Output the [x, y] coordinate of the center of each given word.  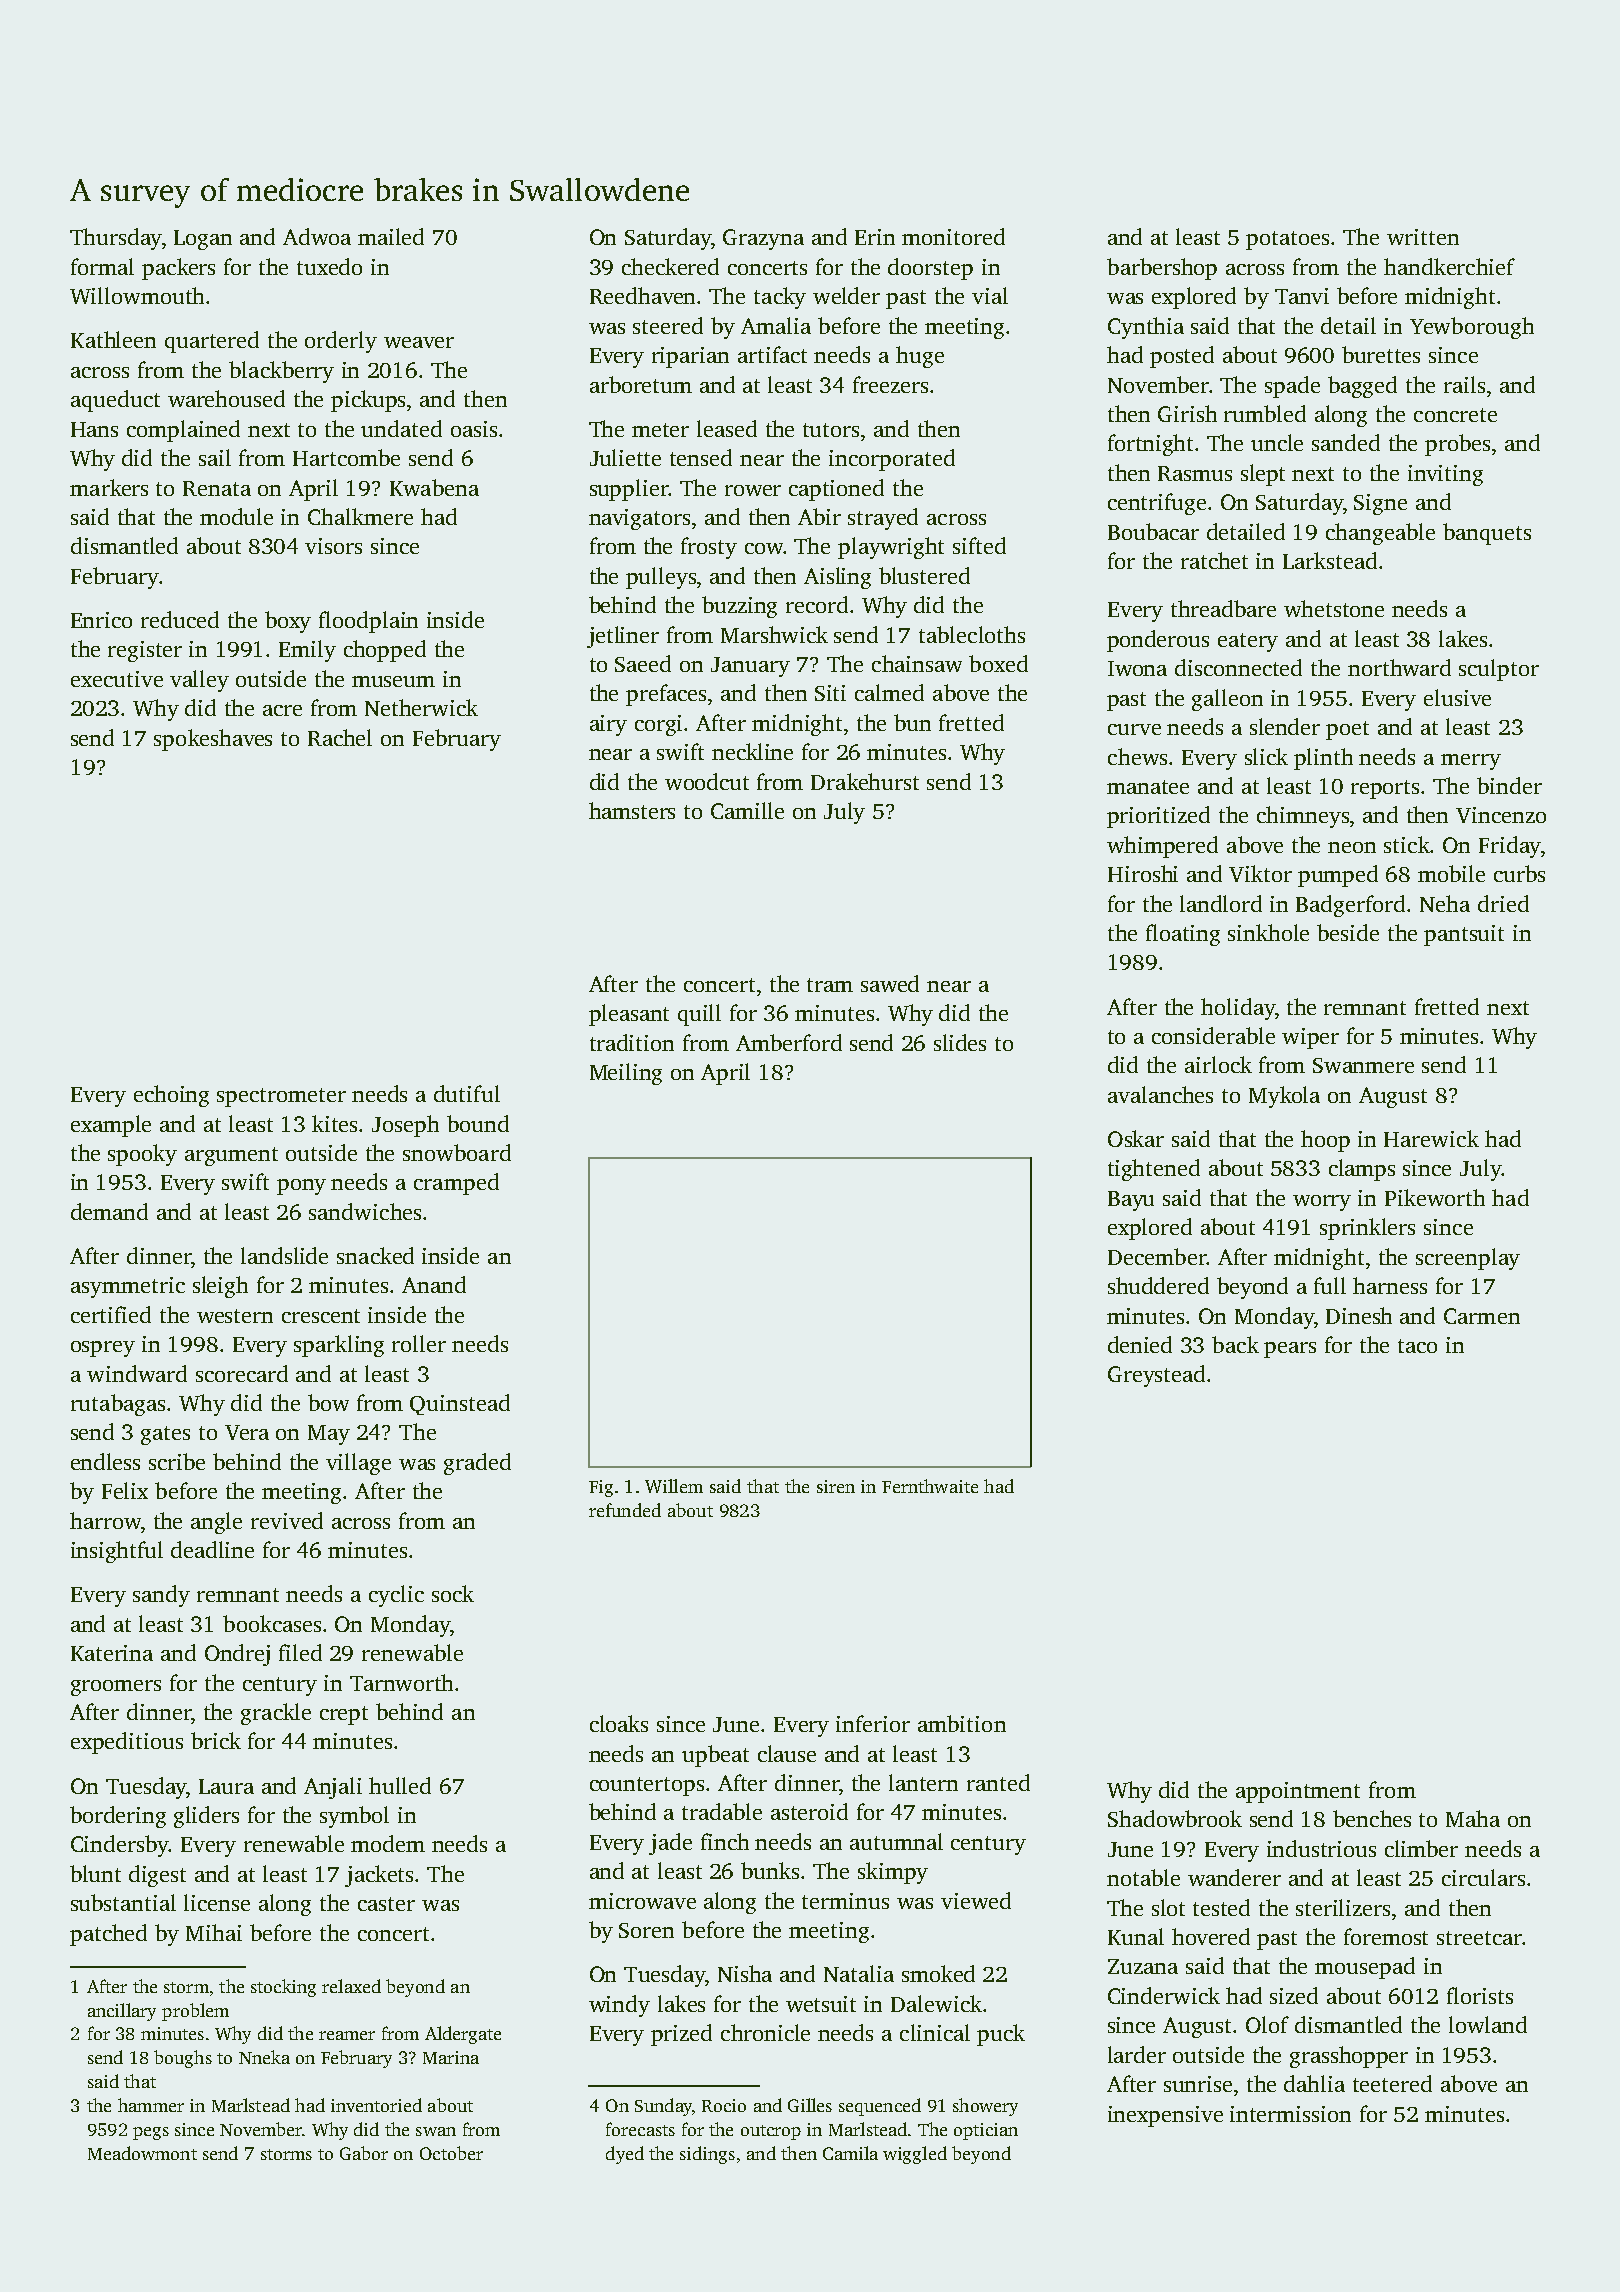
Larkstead [1330, 560]
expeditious [127, 1743]
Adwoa [317, 236]
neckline [752, 751]
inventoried [376, 2105]
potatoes [1287, 240]
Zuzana [1143, 1966]
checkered [670, 266]
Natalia [859, 1973]
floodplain [368, 622]
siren [836, 1486]
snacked [375, 1255]
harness [1390, 1285]
